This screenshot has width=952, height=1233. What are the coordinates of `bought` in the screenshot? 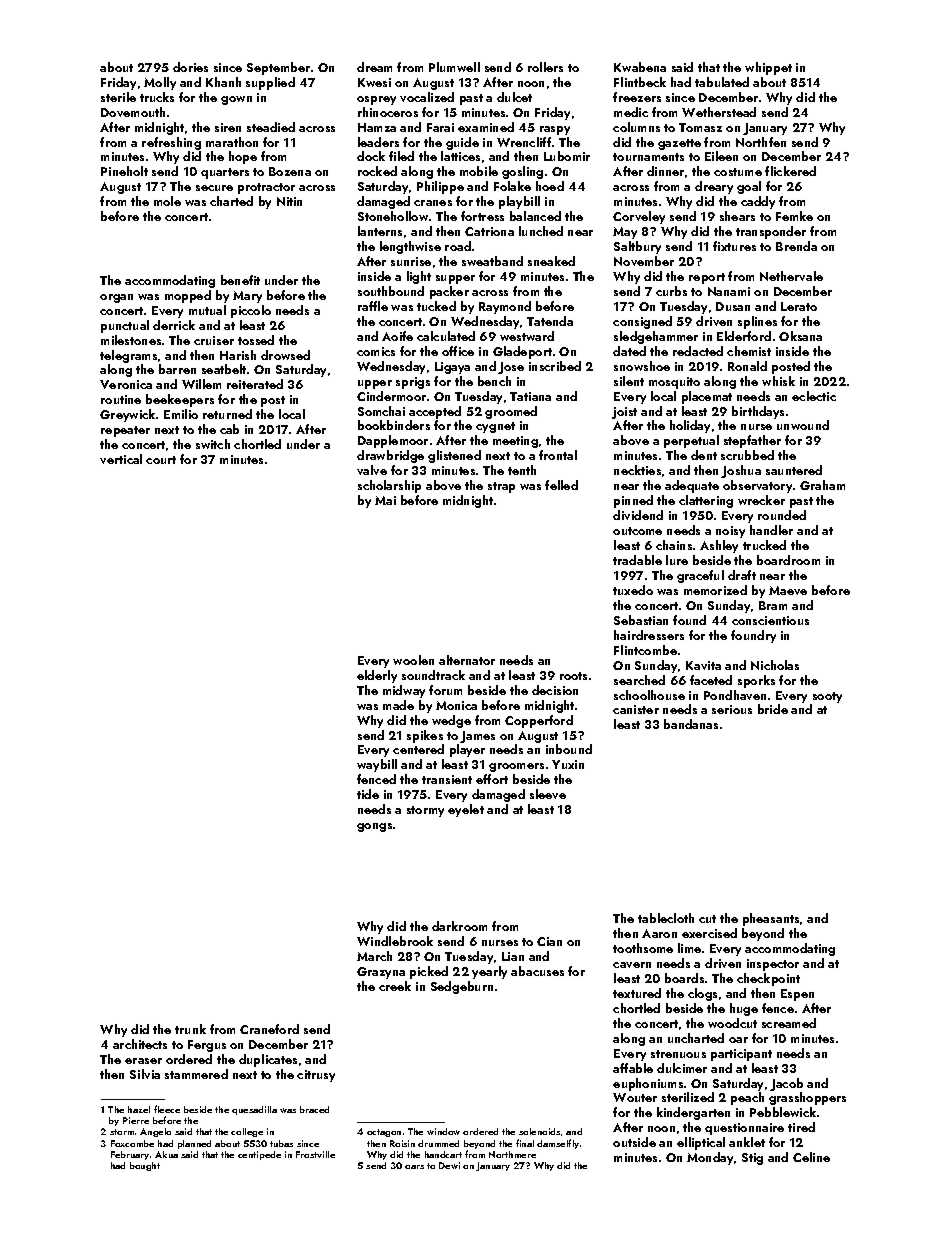 It's located at (145, 1166).
